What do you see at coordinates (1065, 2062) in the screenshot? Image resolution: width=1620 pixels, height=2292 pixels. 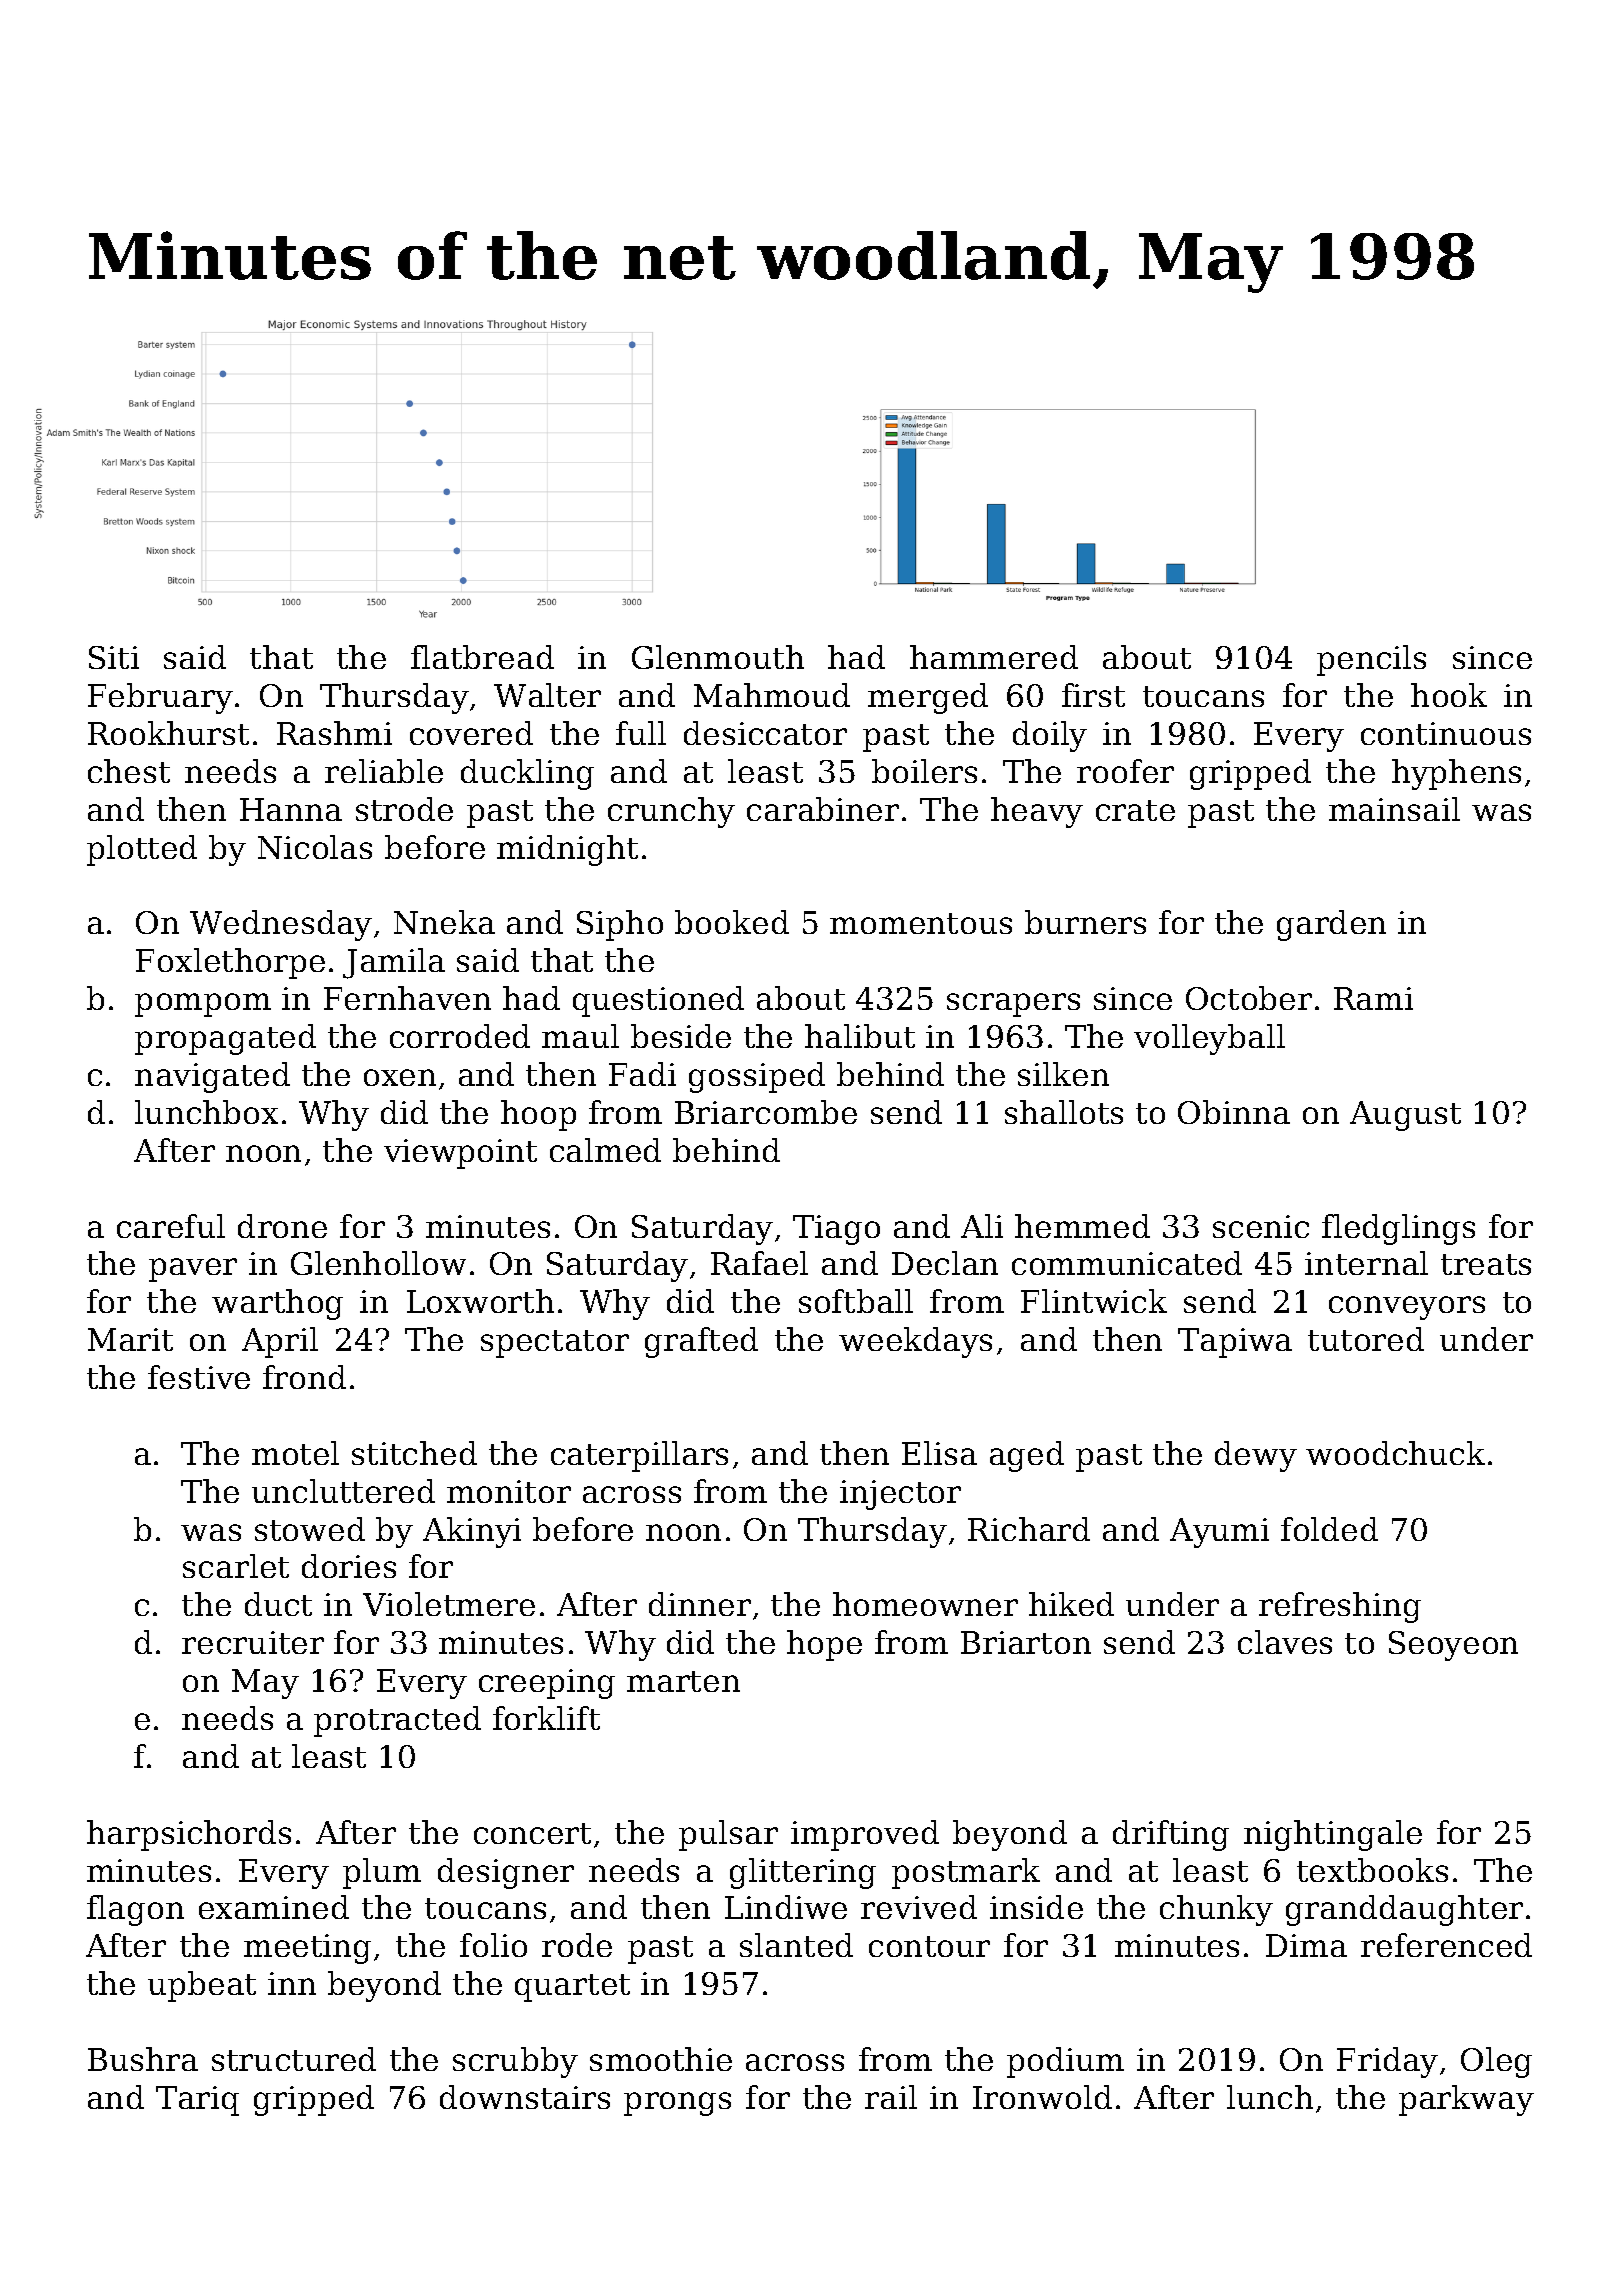 I see `podium` at bounding box center [1065, 2062].
